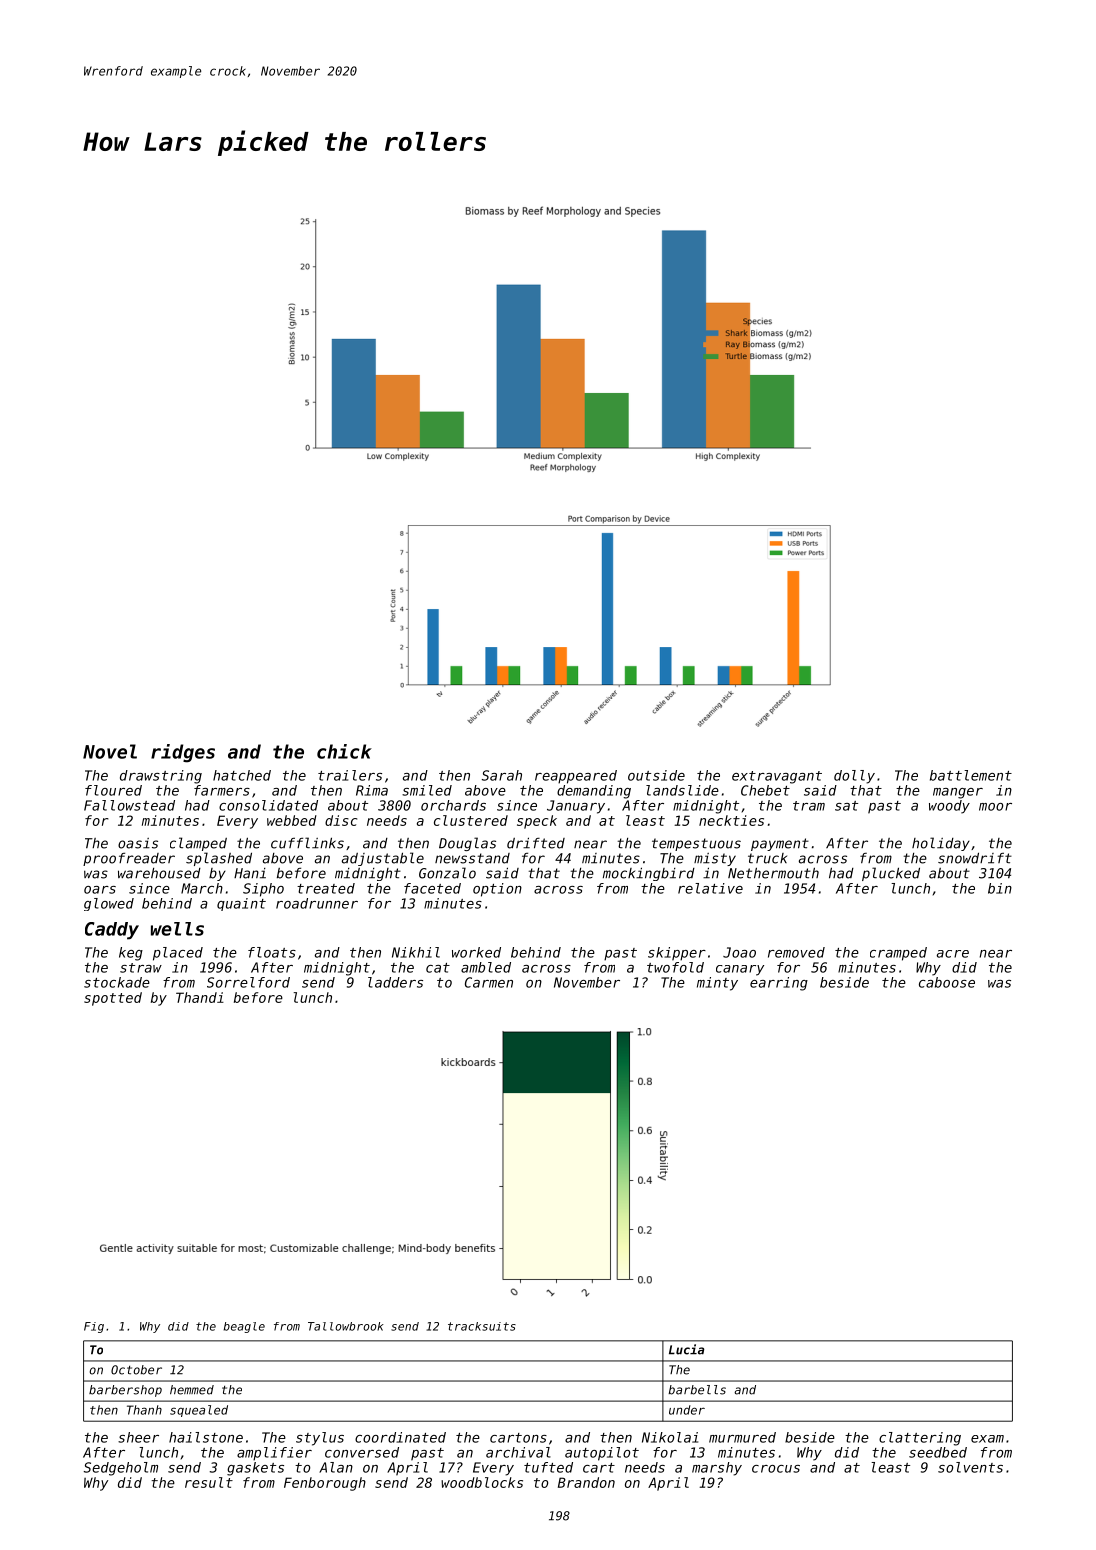 Image resolution: width=1096 pixels, height=1550 pixels. What do you see at coordinates (471, 820) in the screenshot?
I see `clustered` at bounding box center [471, 820].
